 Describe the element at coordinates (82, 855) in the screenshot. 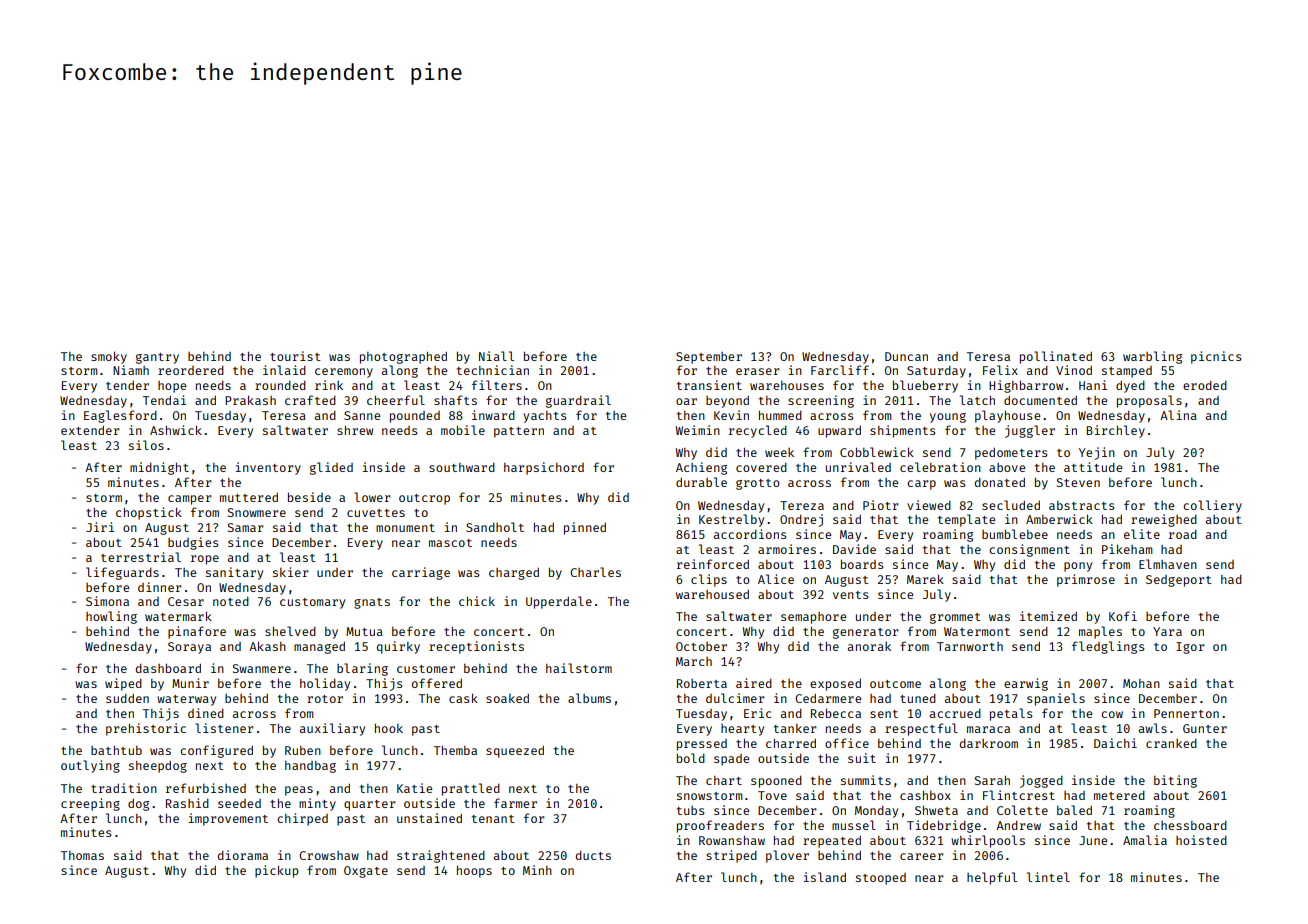

I see `Thomas` at that location.
